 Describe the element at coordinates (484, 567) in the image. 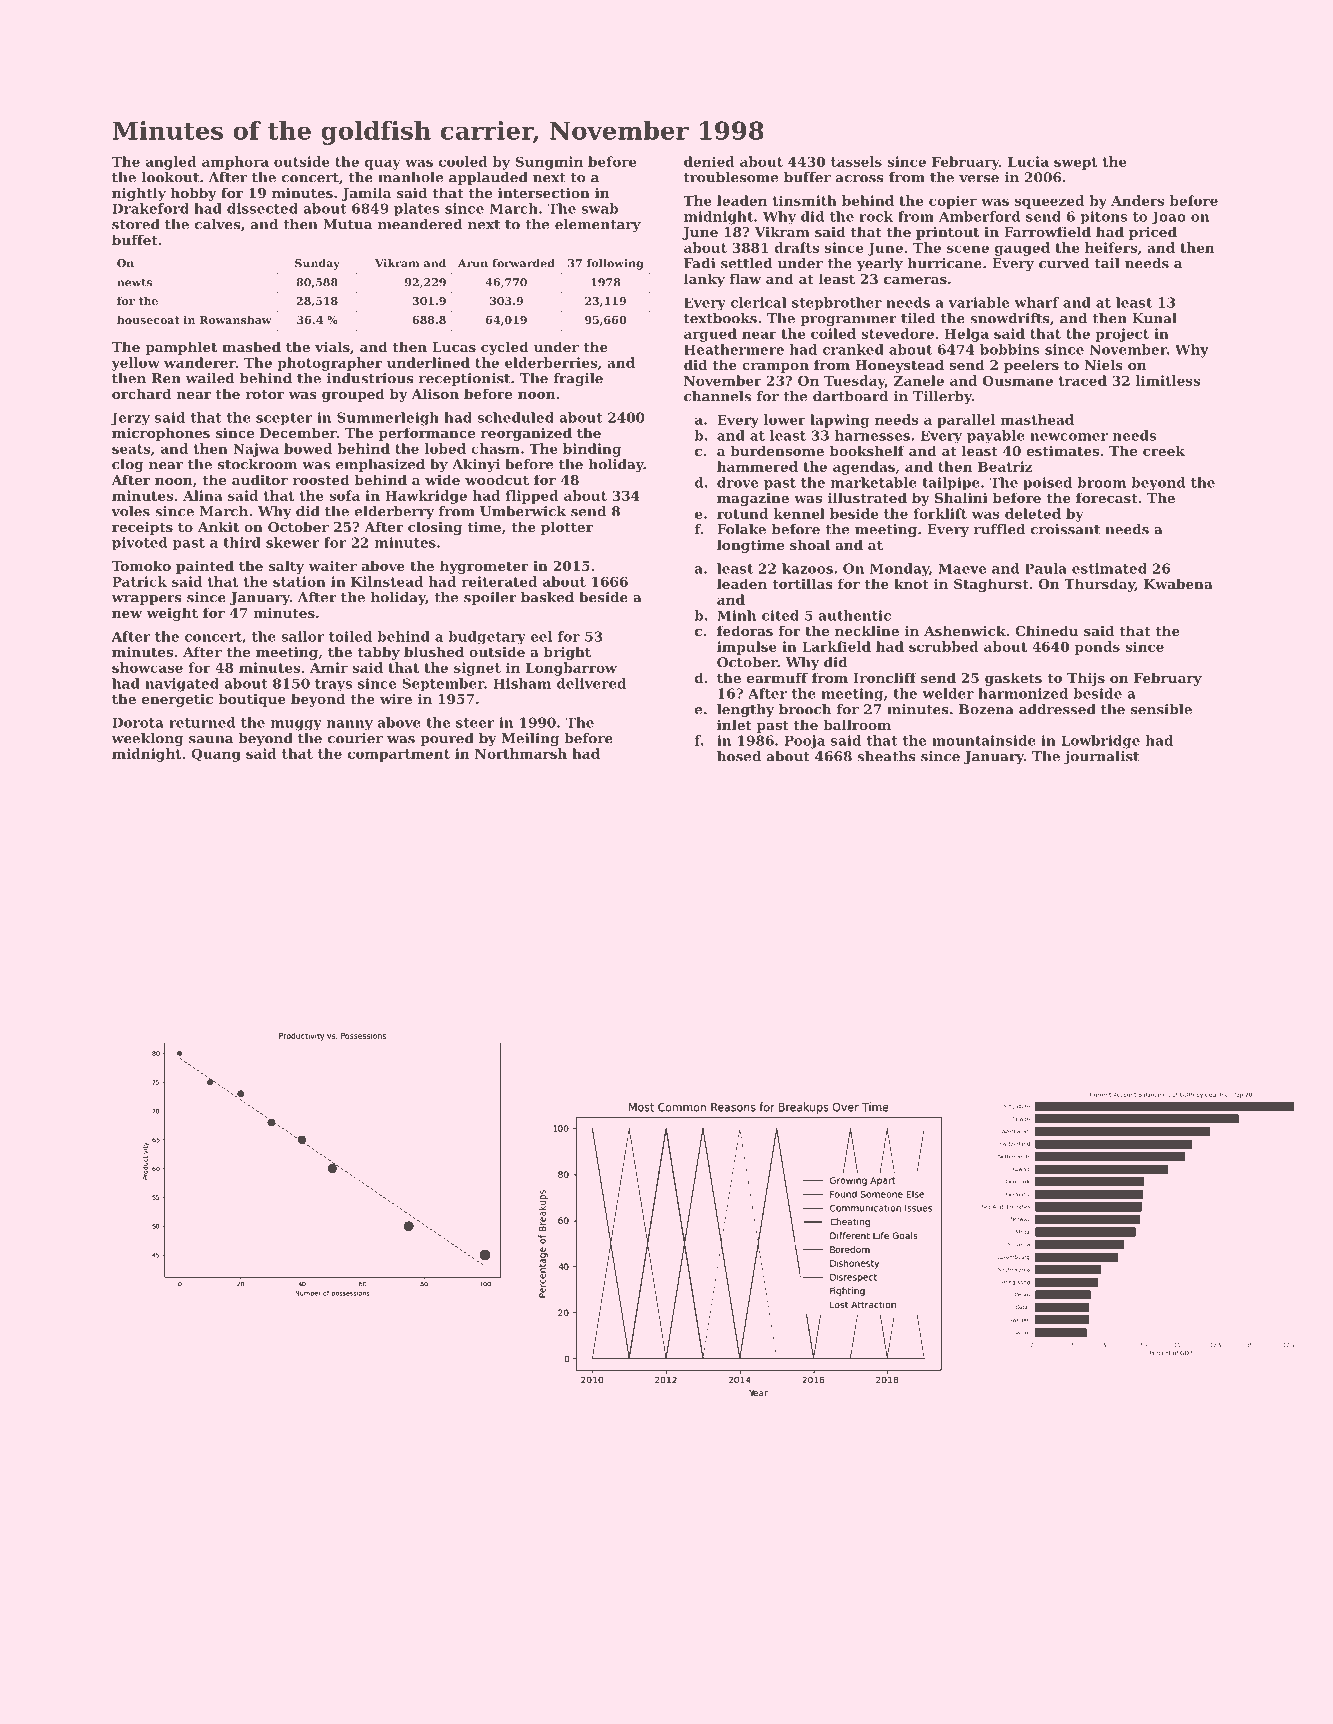

I see `hygrometer` at that location.
